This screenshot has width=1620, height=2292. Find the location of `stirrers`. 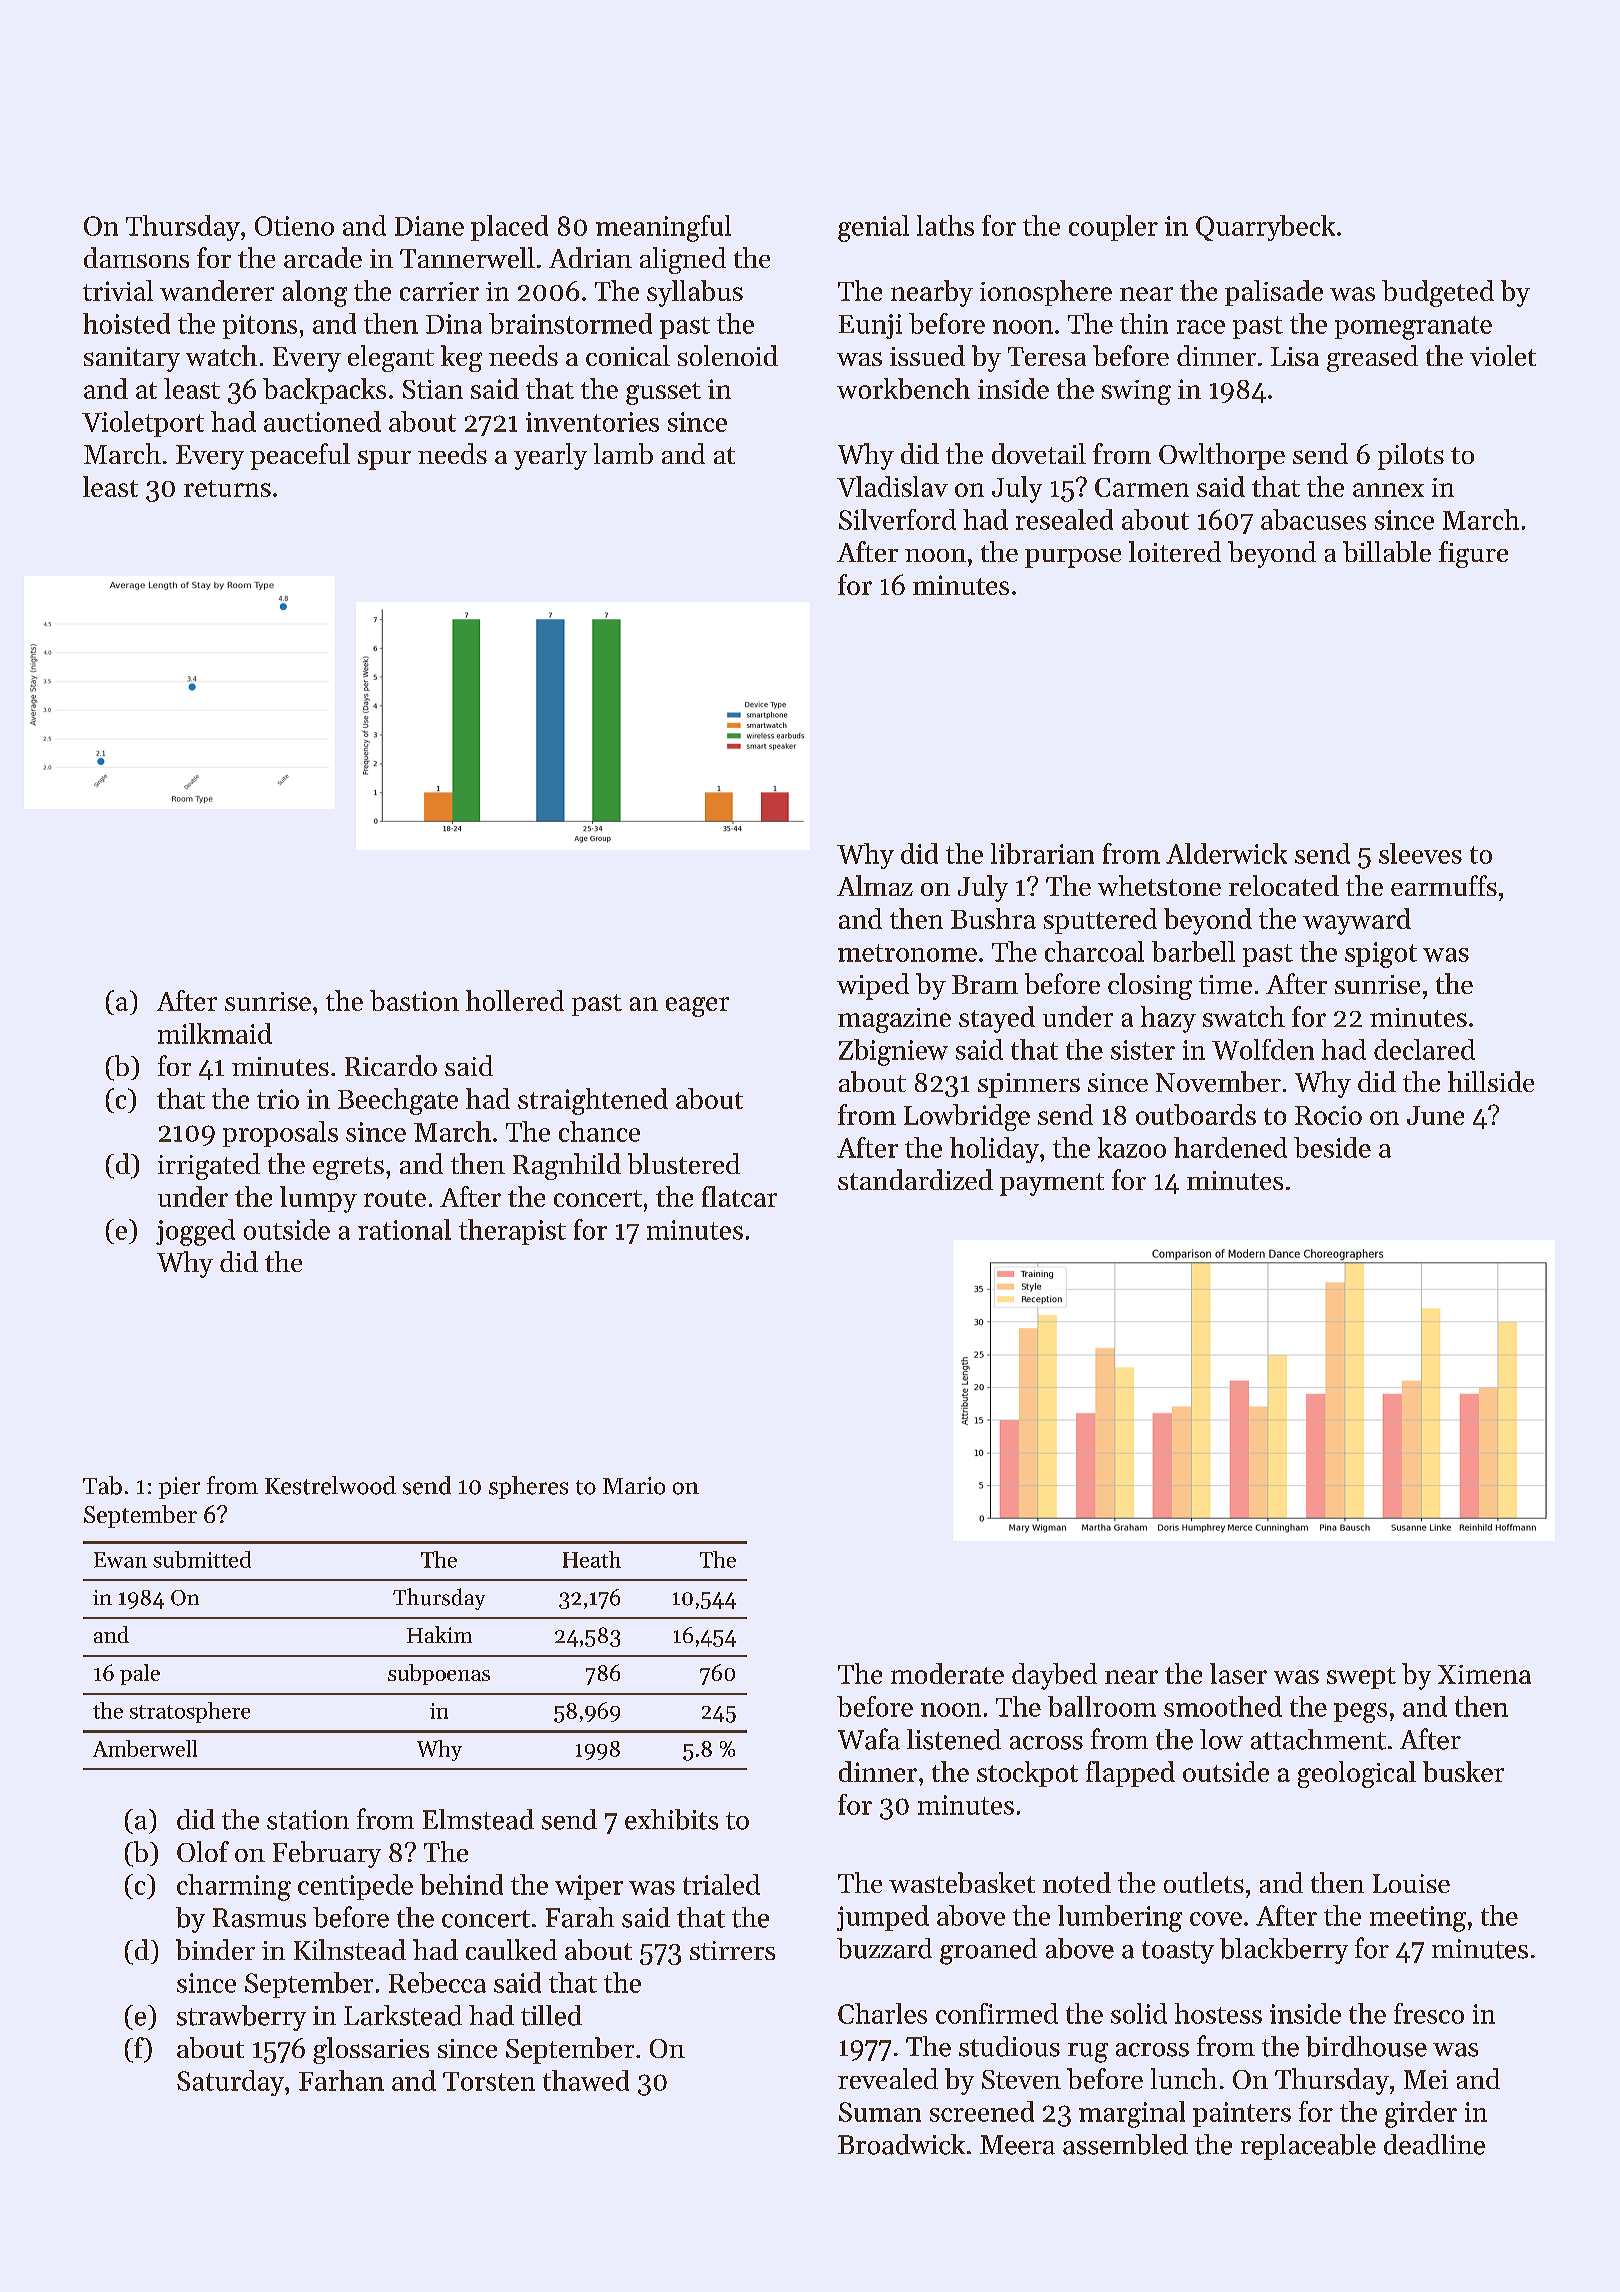

stirrers is located at coordinates (732, 1950).
